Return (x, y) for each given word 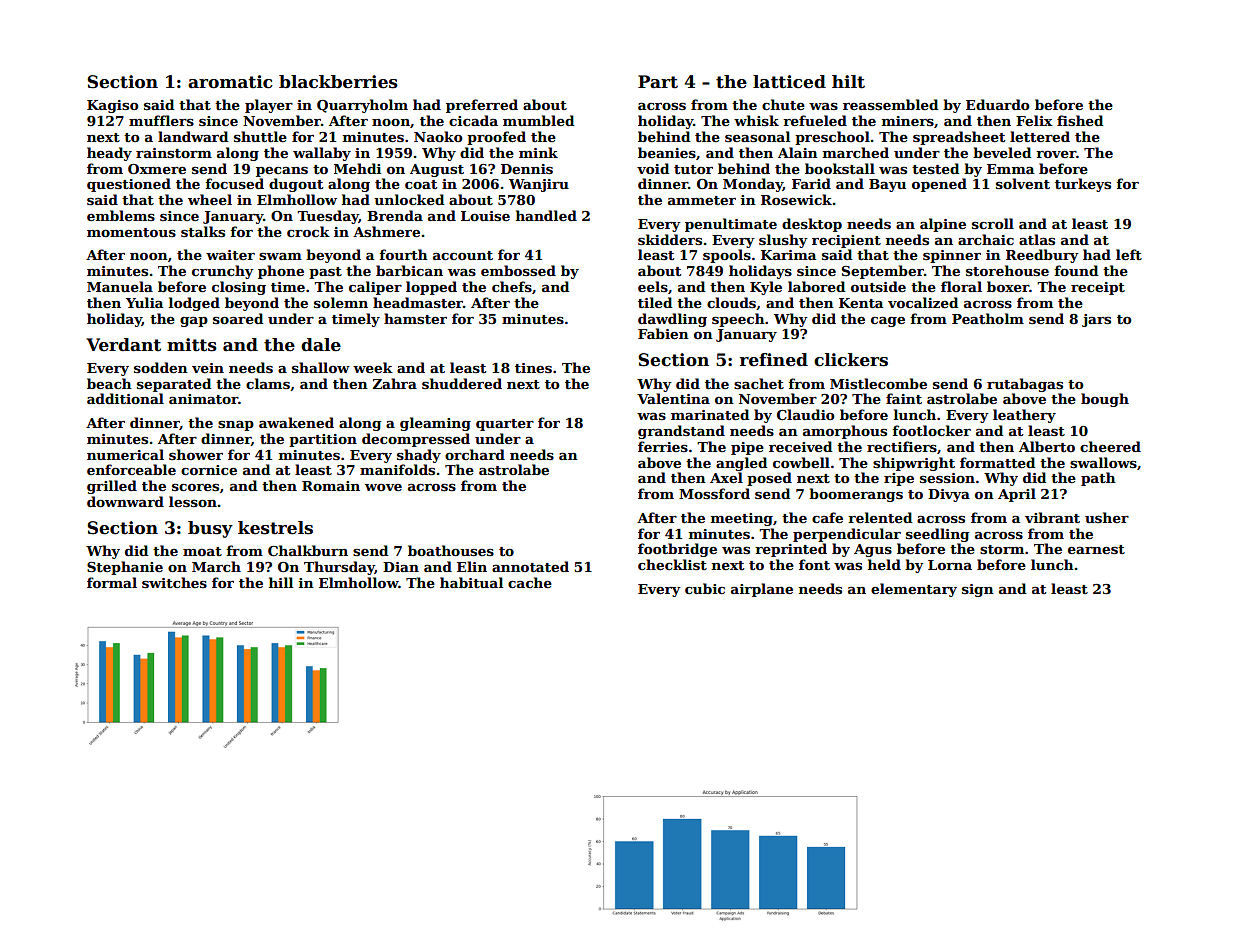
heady (109, 154)
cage (888, 322)
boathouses (451, 550)
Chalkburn (308, 550)
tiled (655, 302)
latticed (789, 82)
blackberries (338, 82)
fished (1080, 120)
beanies (667, 152)
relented (880, 517)
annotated (530, 566)
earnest (1096, 549)
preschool (832, 138)
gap (194, 322)
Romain (331, 486)
